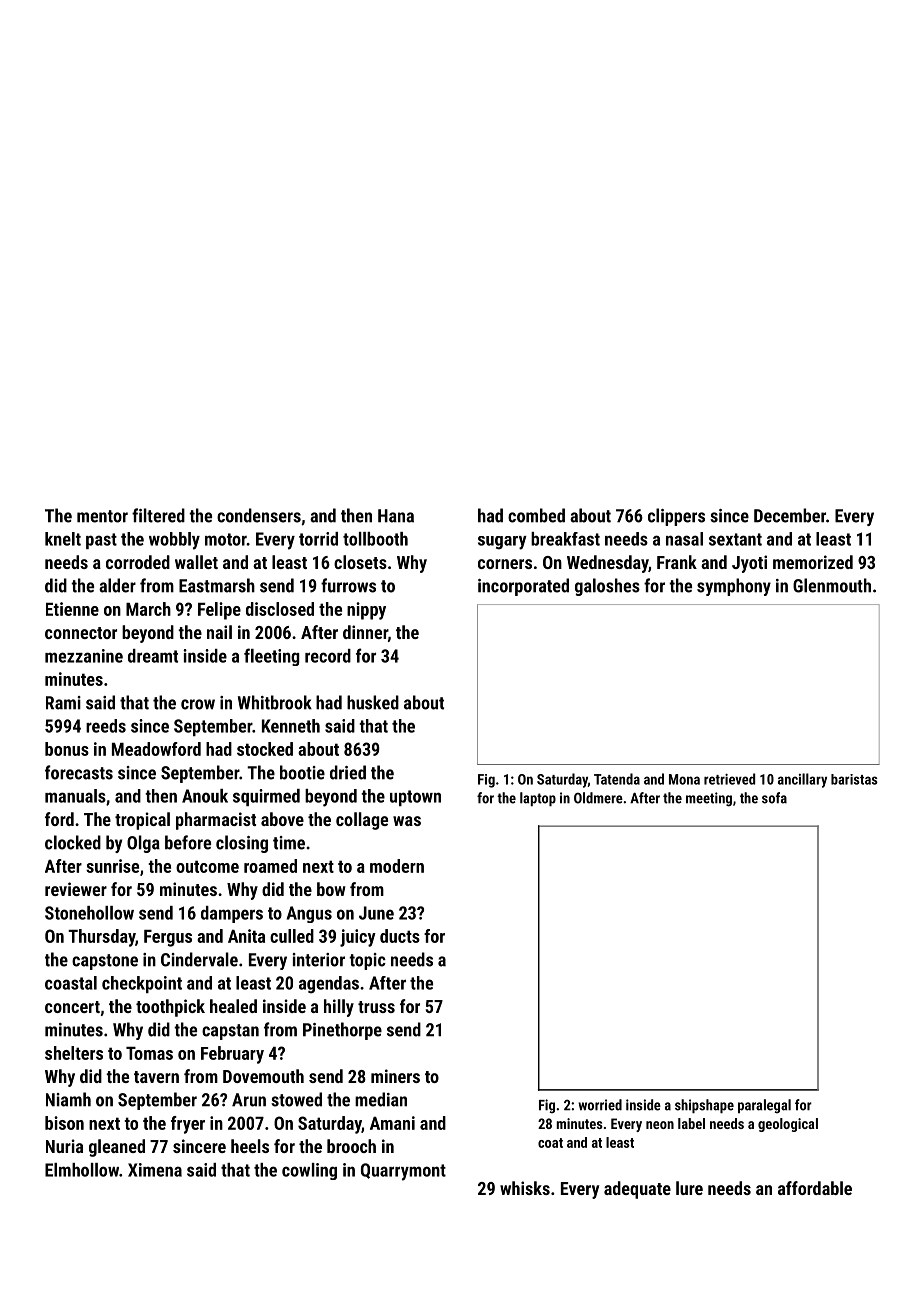 Image resolution: width=924 pixels, height=1308 pixels. What do you see at coordinates (270, 866) in the screenshot?
I see `roamed` at bounding box center [270, 866].
